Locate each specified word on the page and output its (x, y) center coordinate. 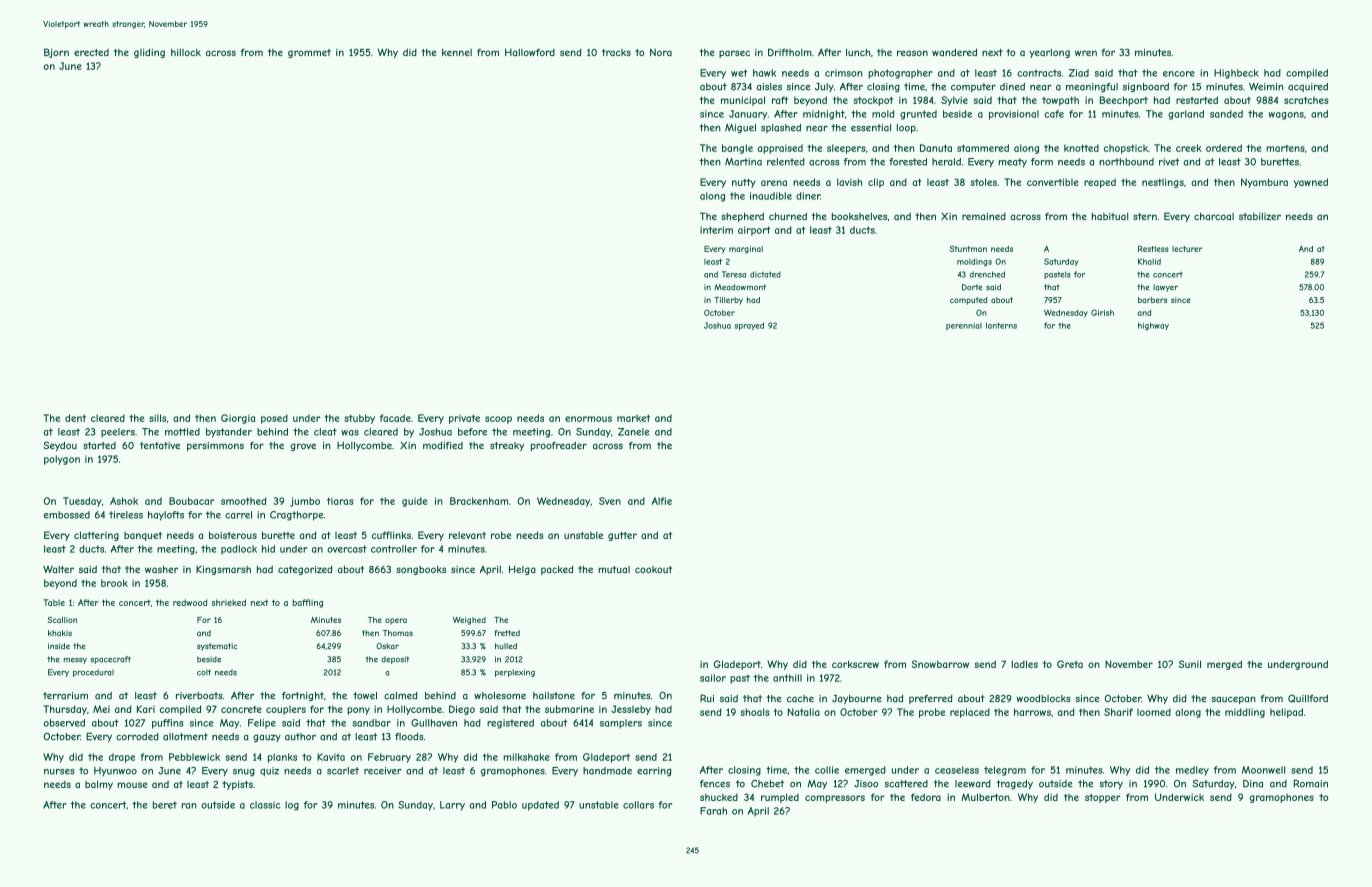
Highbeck (1236, 74)
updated (540, 806)
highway (1153, 326)
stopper (1103, 798)
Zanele (634, 432)
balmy (99, 785)
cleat (325, 432)
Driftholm (790, 52)
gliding (149, 53)
